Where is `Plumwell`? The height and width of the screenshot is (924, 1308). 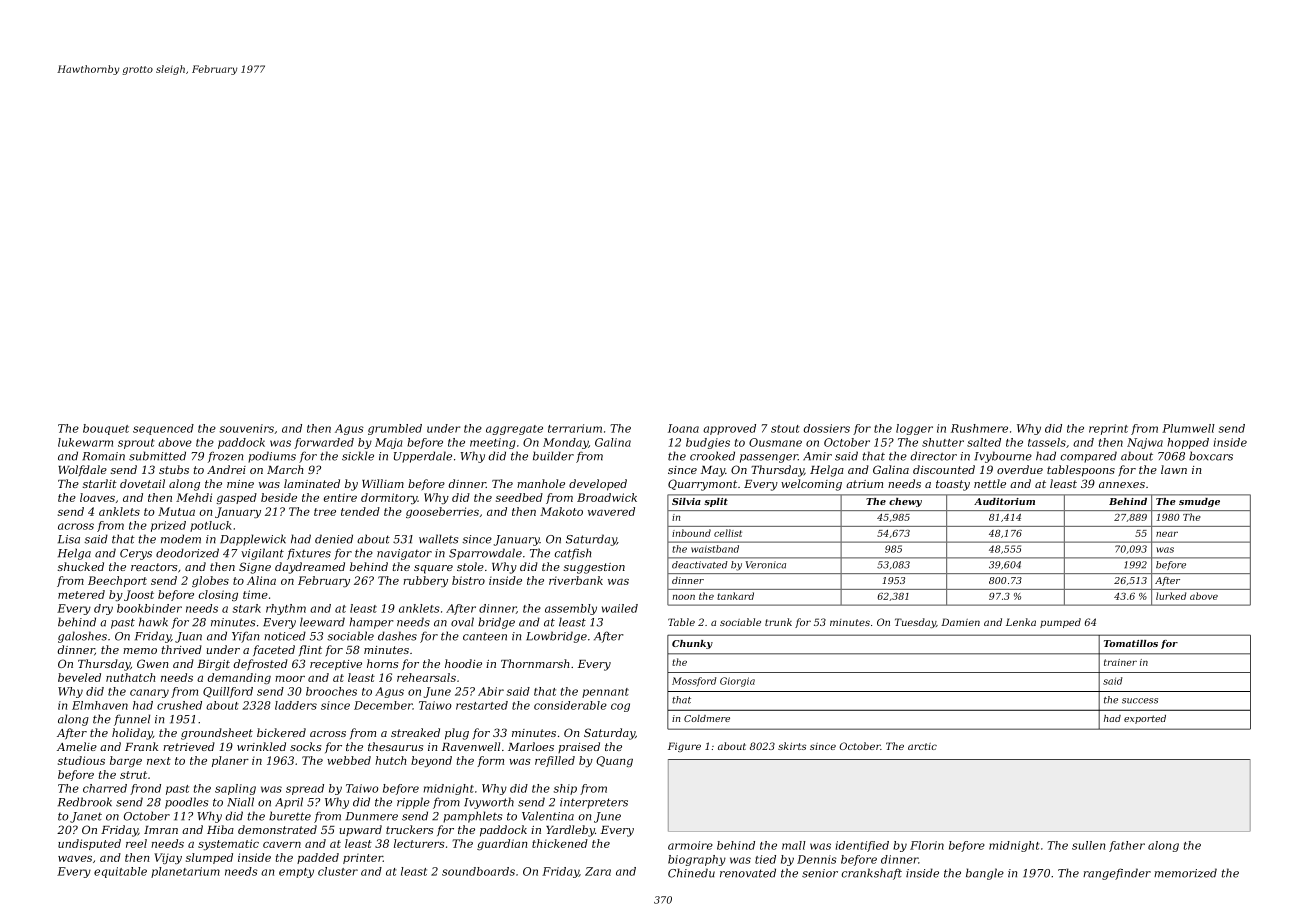 Plumwell is located at coordinates (1188, 428).
